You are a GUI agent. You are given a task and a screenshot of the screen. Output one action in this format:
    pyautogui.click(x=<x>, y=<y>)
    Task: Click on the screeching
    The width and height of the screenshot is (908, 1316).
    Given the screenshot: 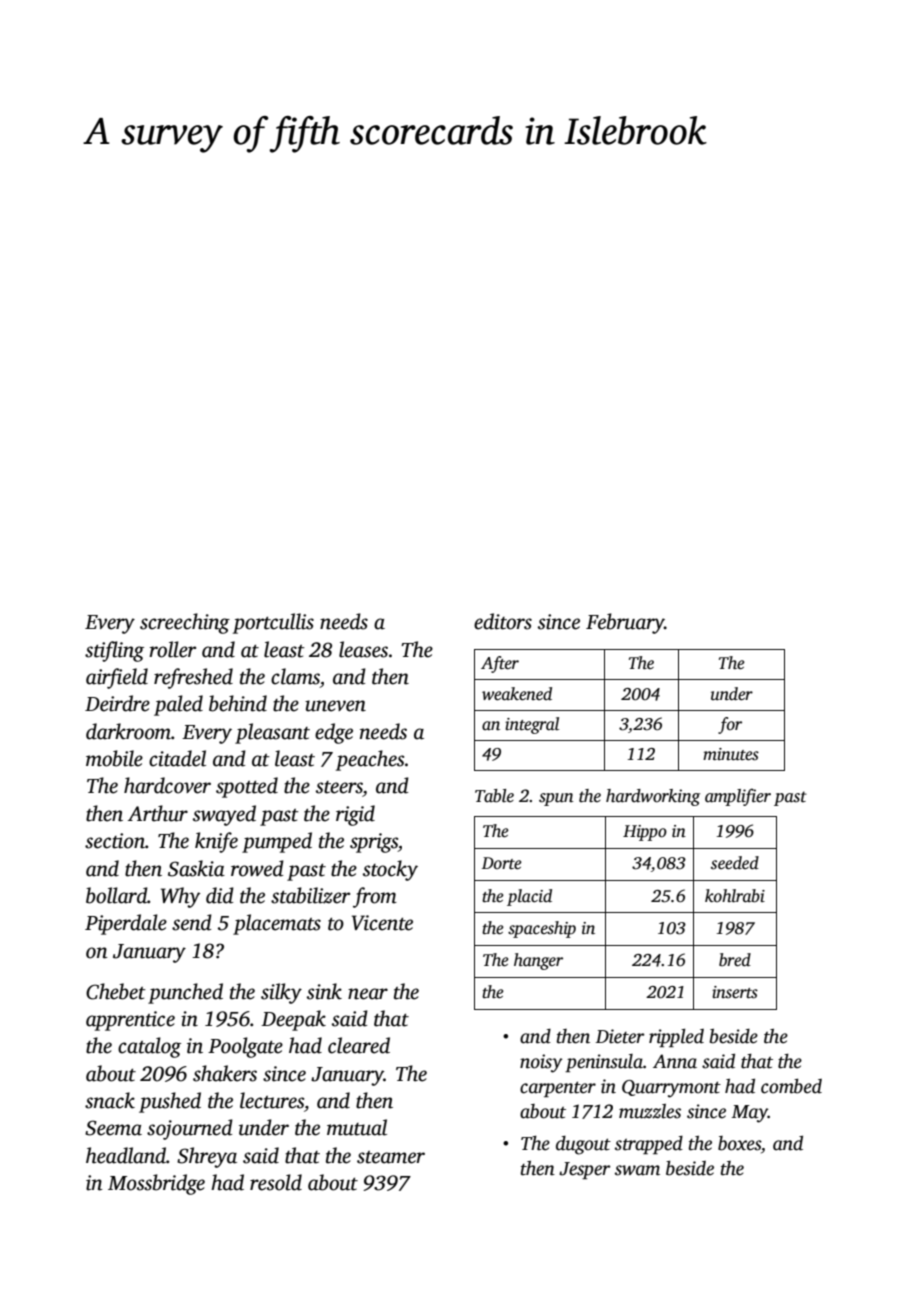 What is the action you would take?
    pyautogui.click(x=185, y=623)
